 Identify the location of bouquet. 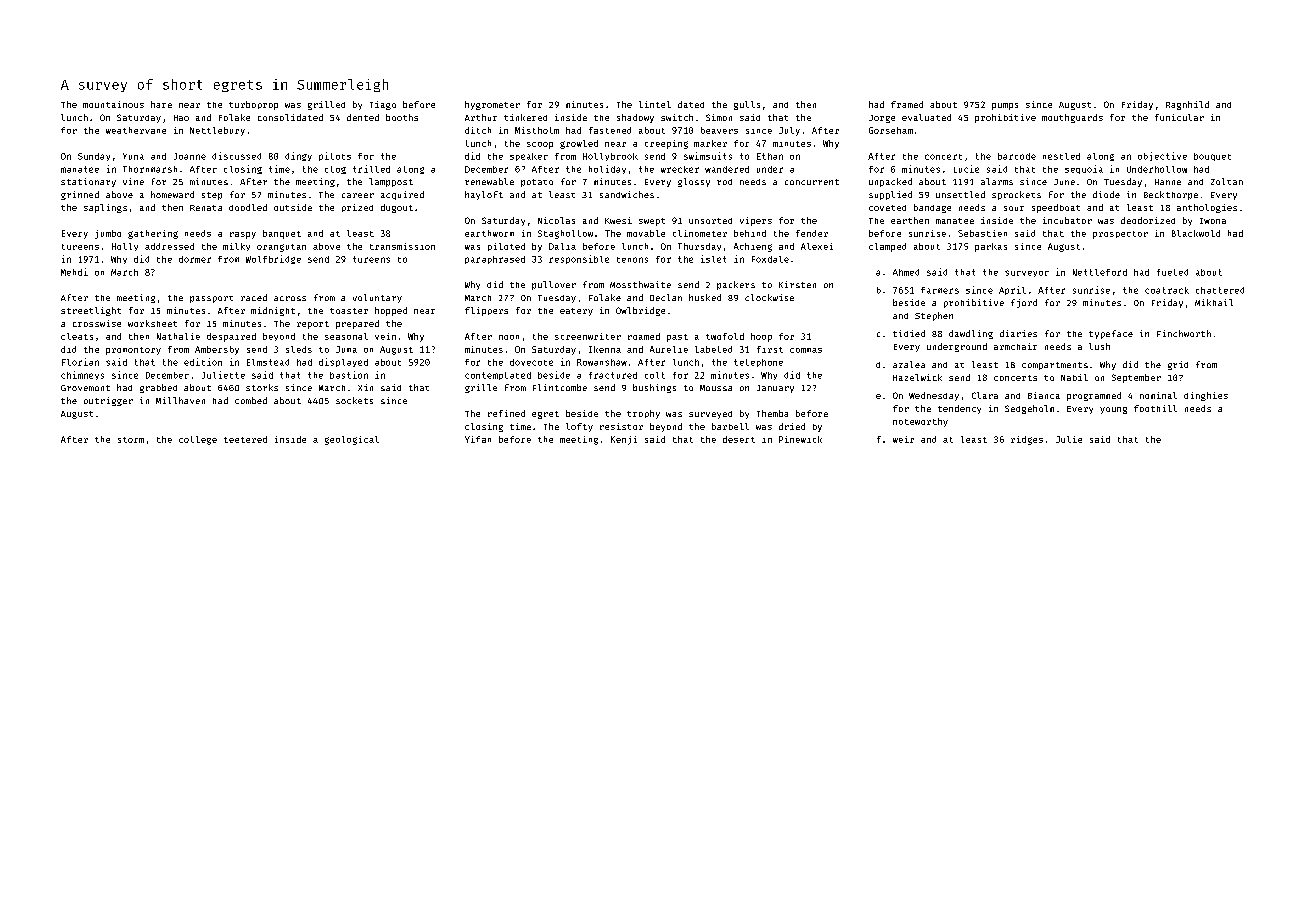
(1212, 157).
